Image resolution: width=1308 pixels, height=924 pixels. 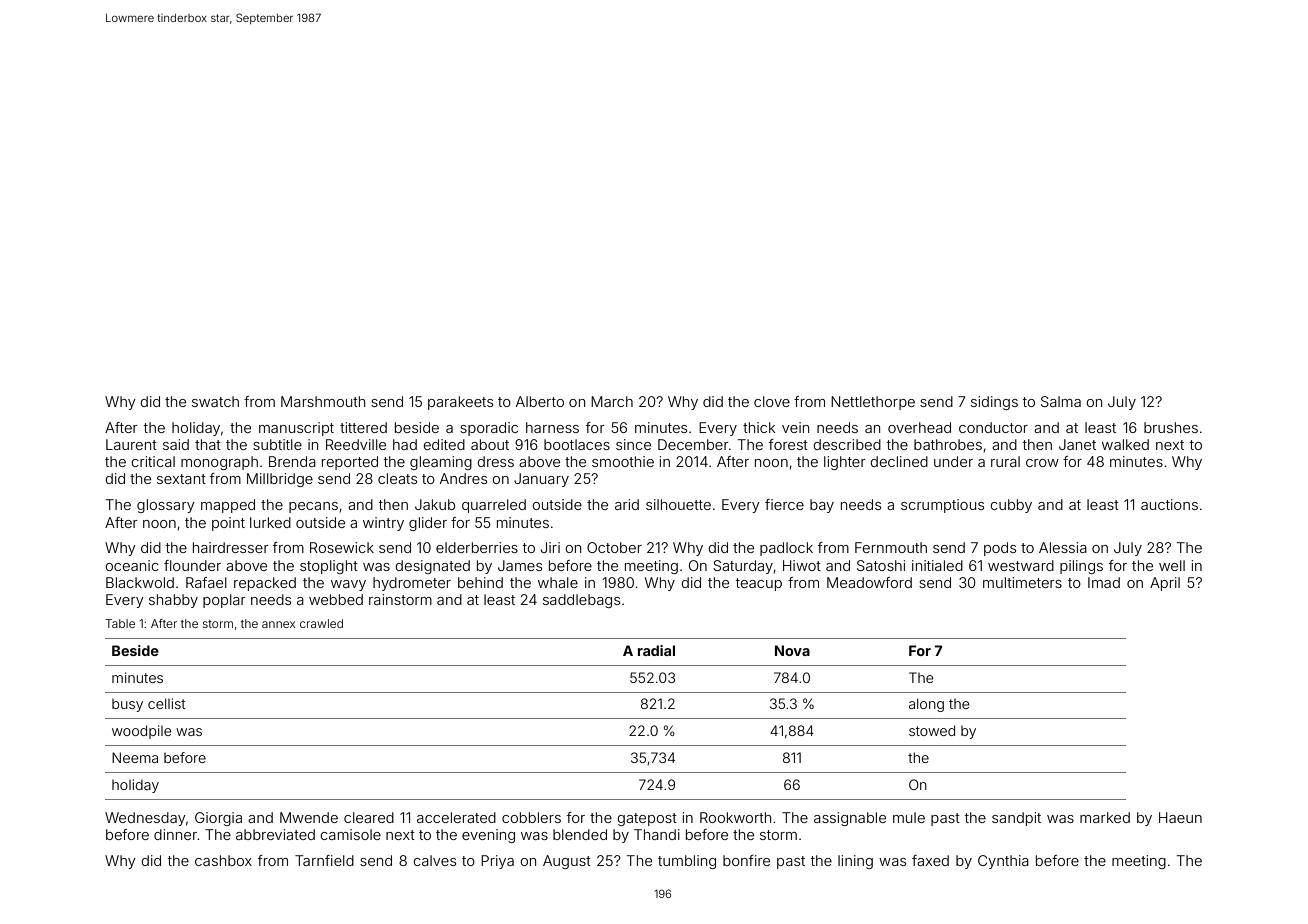 What do you see at coordinates (323, 401) in the screenshot?
I see `Marshmouth` at bounding box center [323, 401].
